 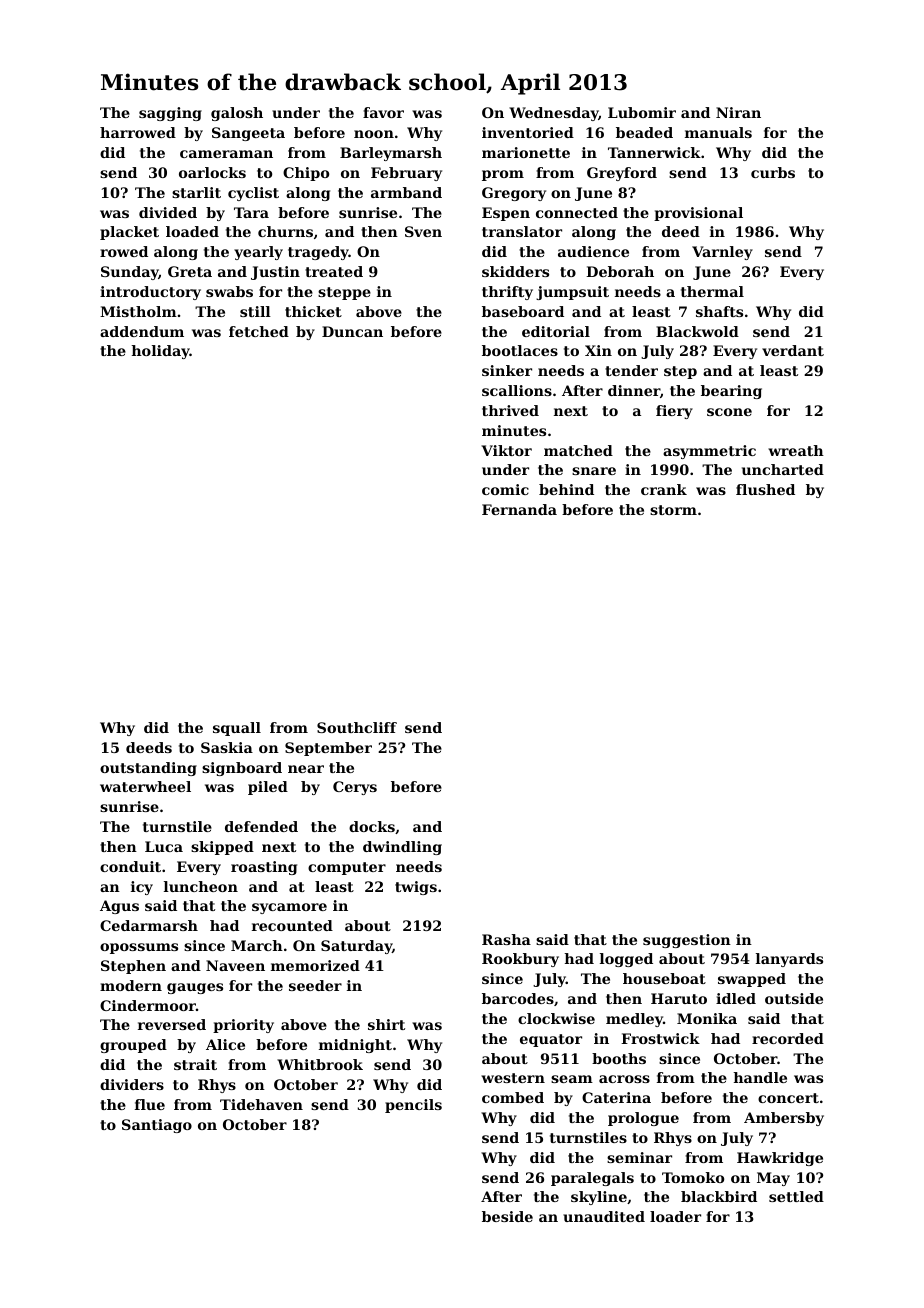 I want to click on dwindling, so click(x=402, y=848).
